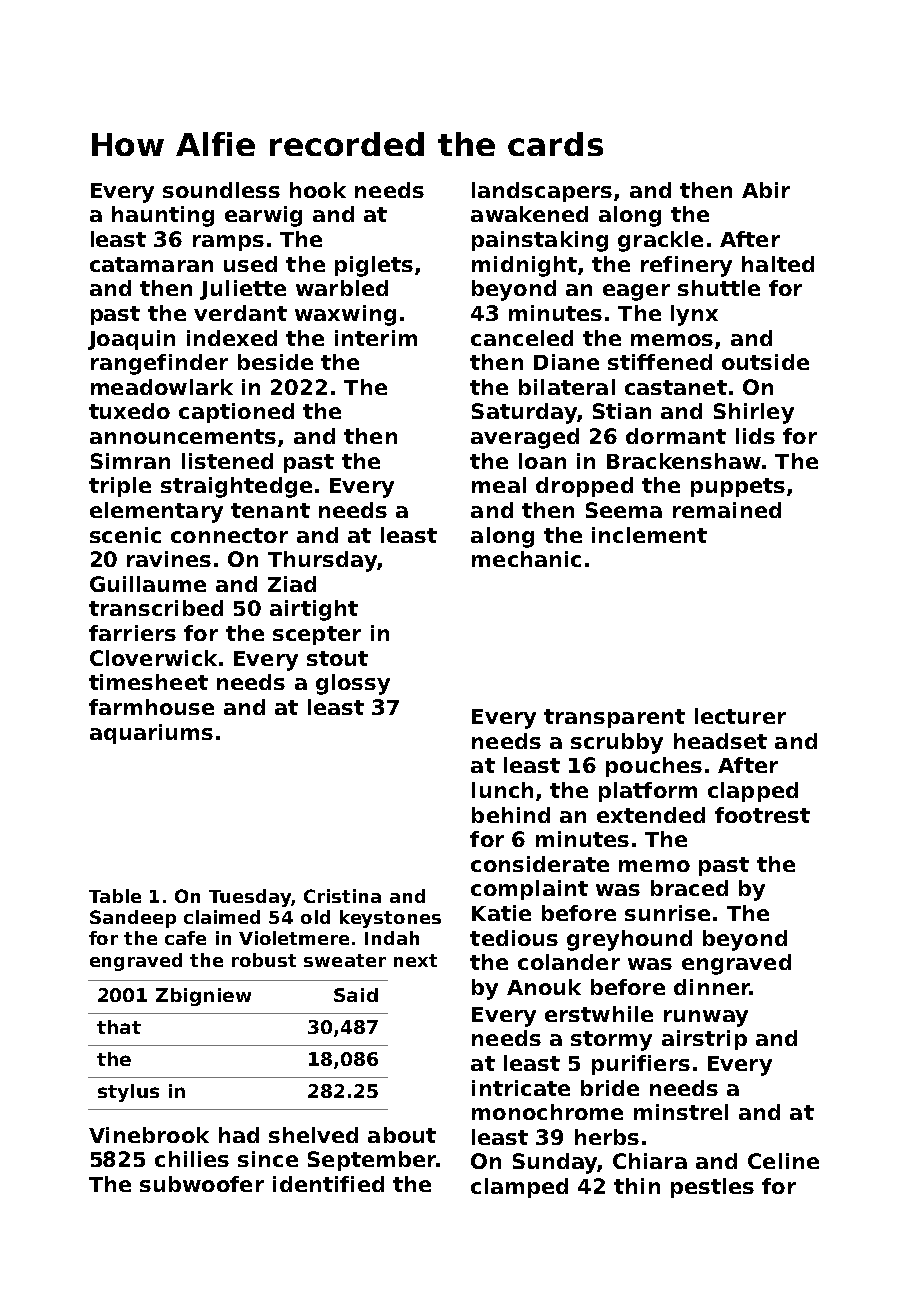 The image size is (913, 1297). I want to click on Joaquin, so click(131, 340).
